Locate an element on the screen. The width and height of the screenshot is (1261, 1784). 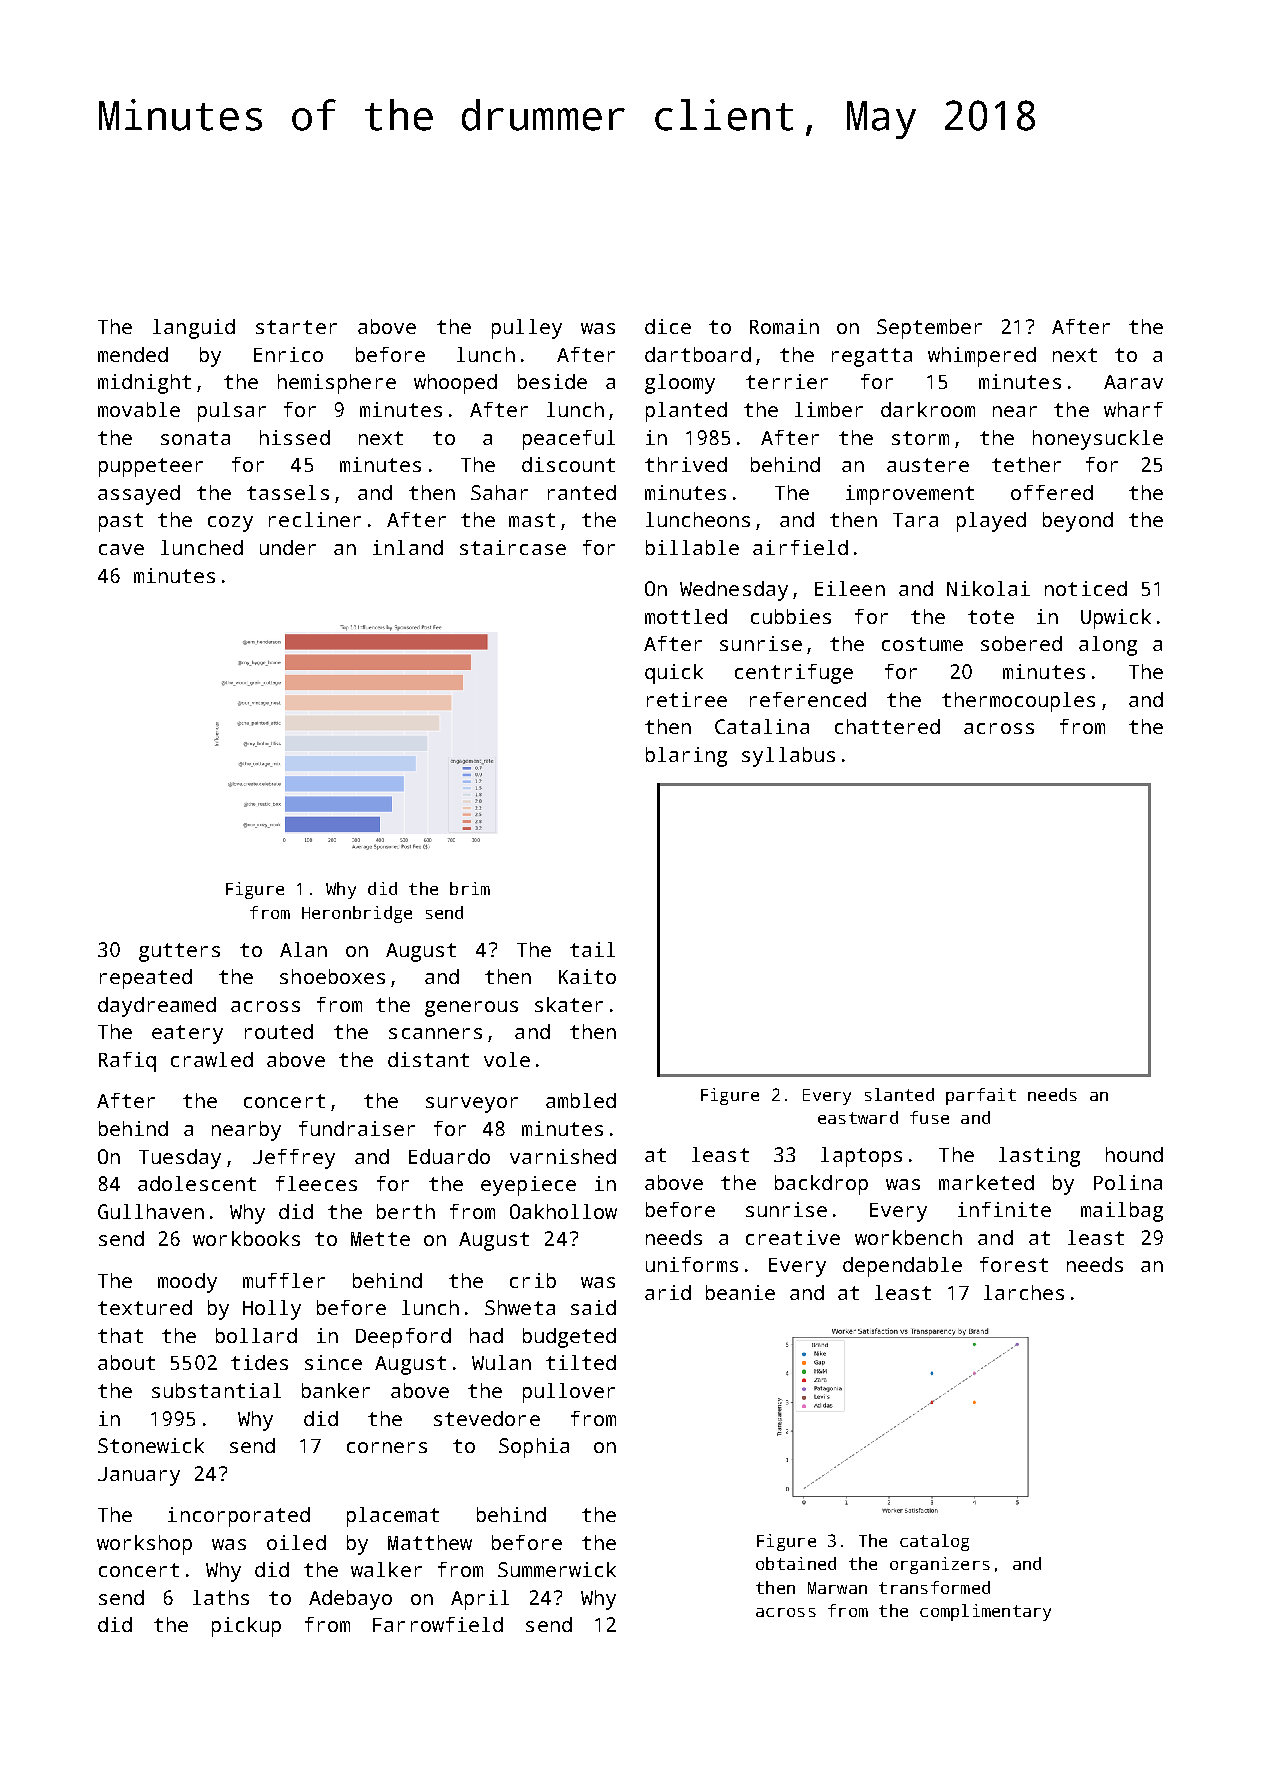
pickup is located at coordinates (246, 1627).
